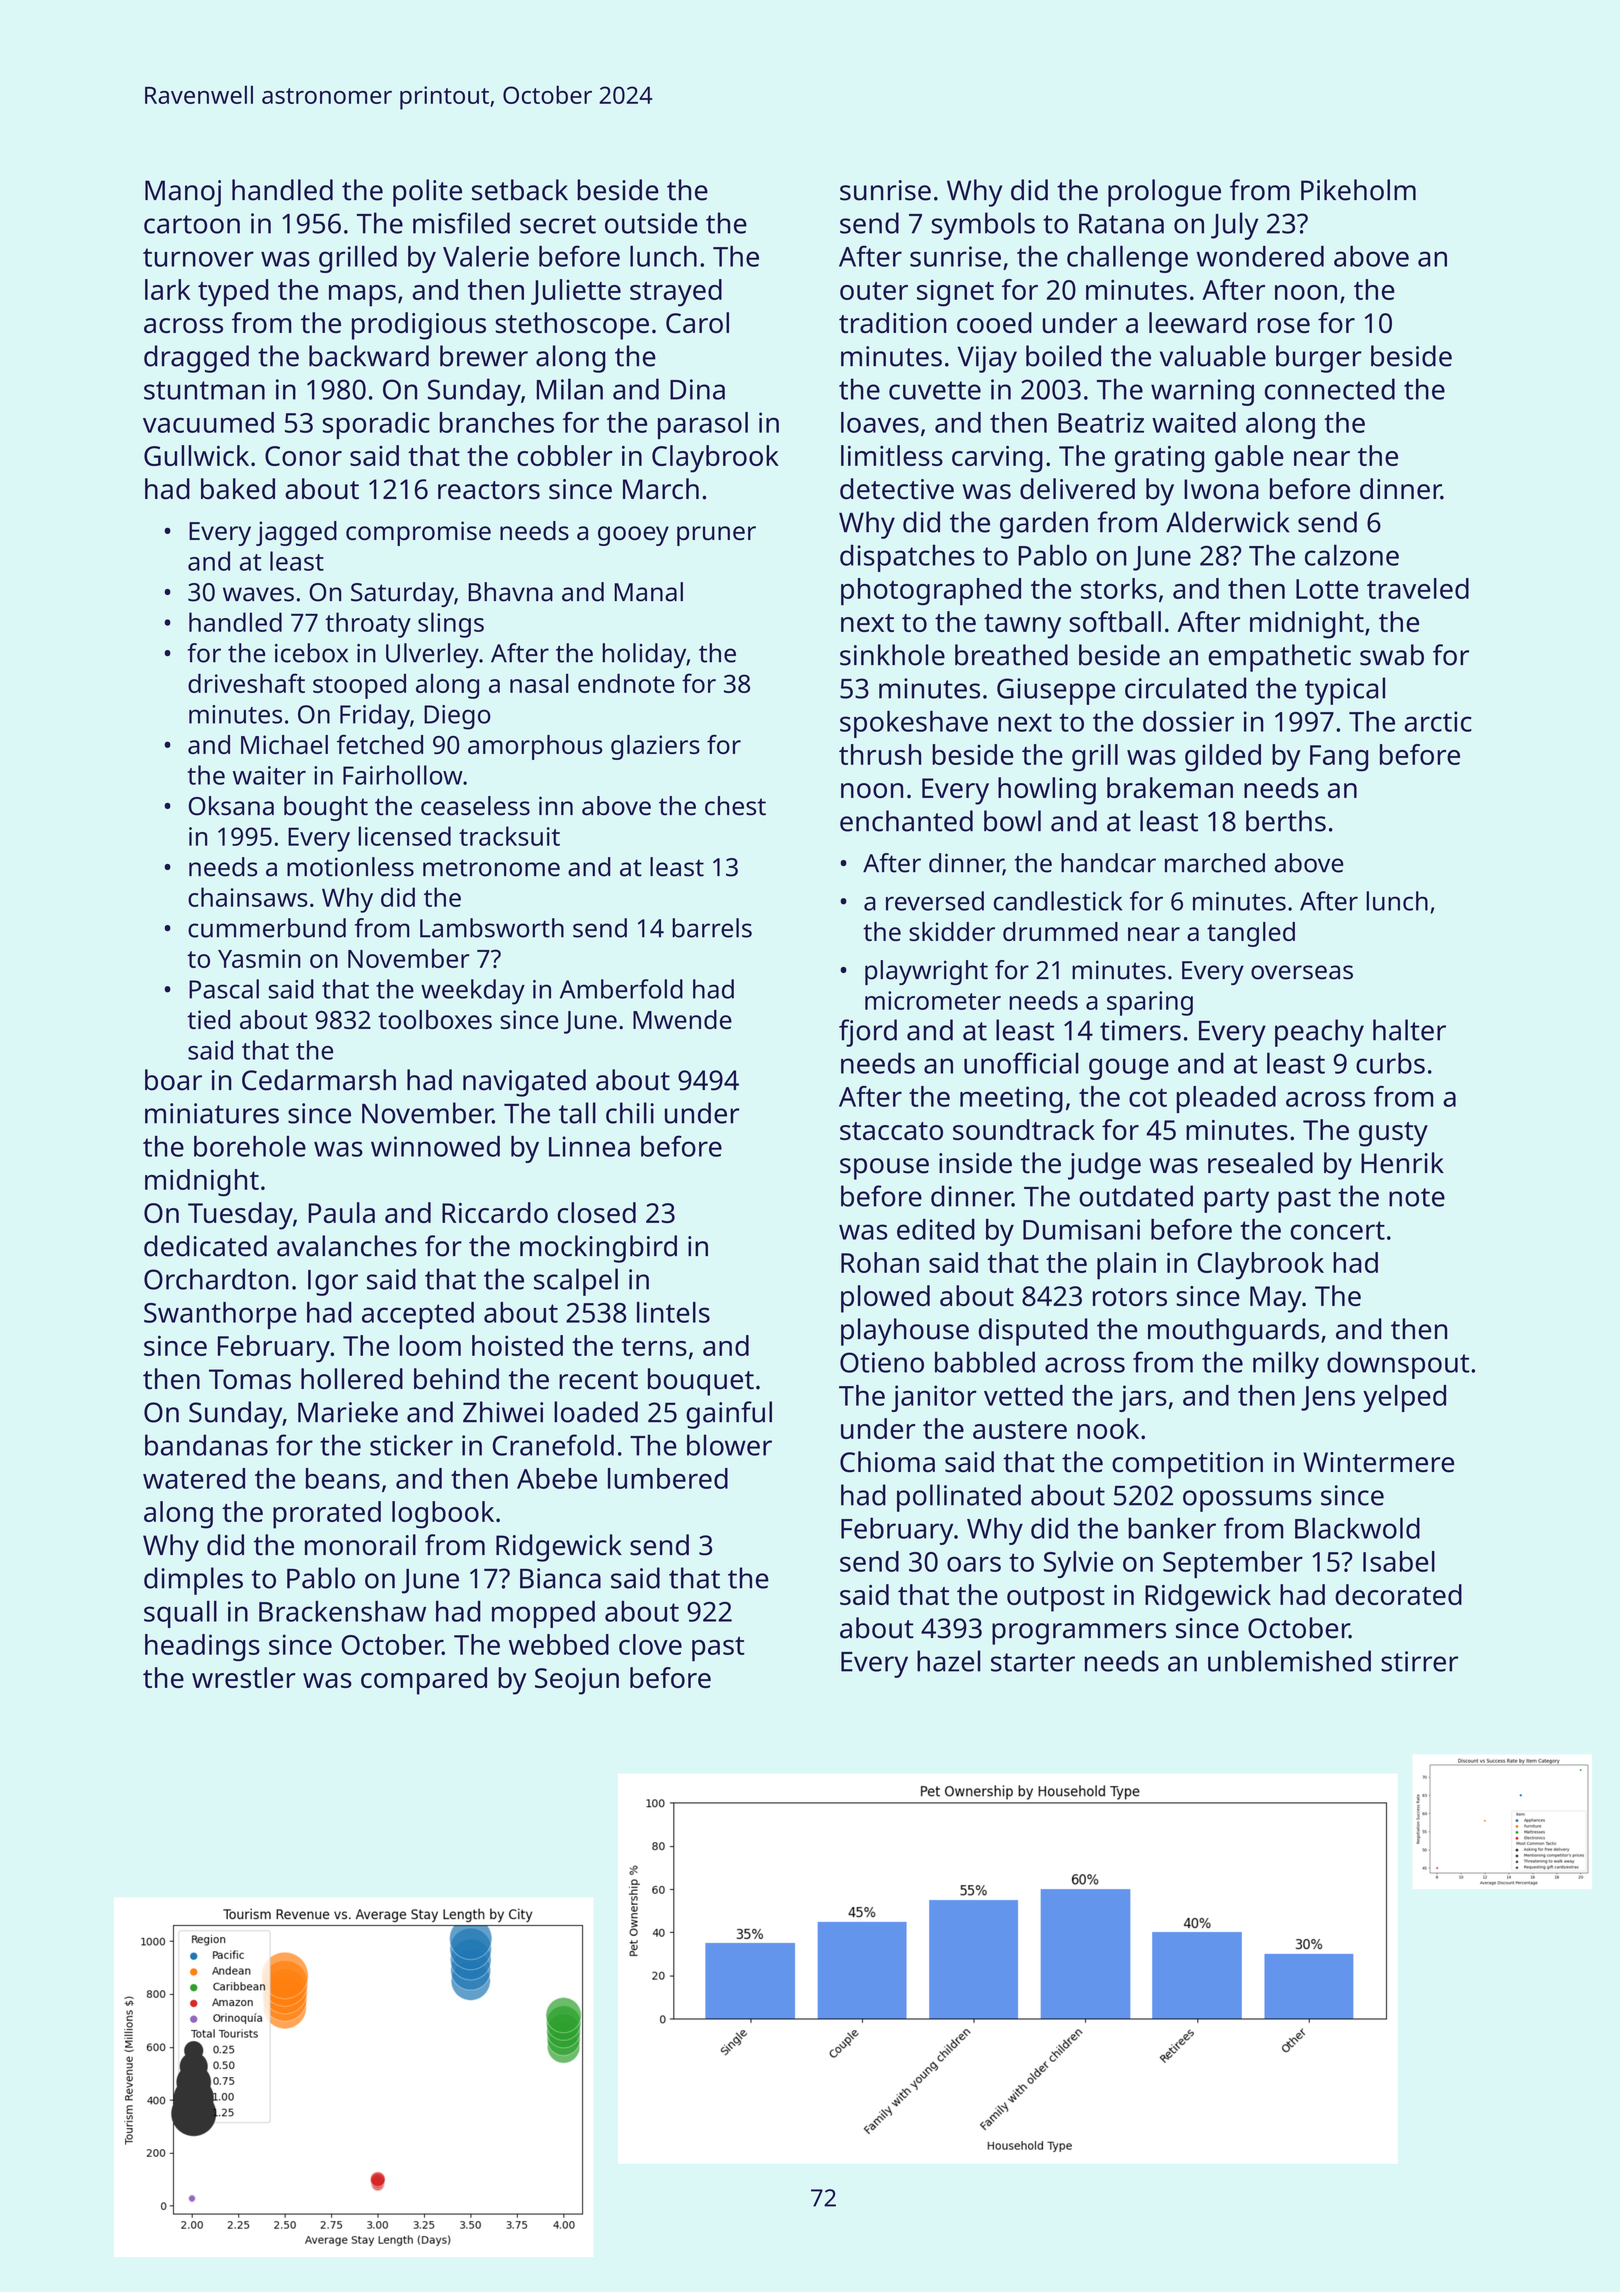 This page has height=2292, width=1620. What do you see at coordinates (180, 1614) in the page?
I see `squall` at bounding box center [180, 1614].
